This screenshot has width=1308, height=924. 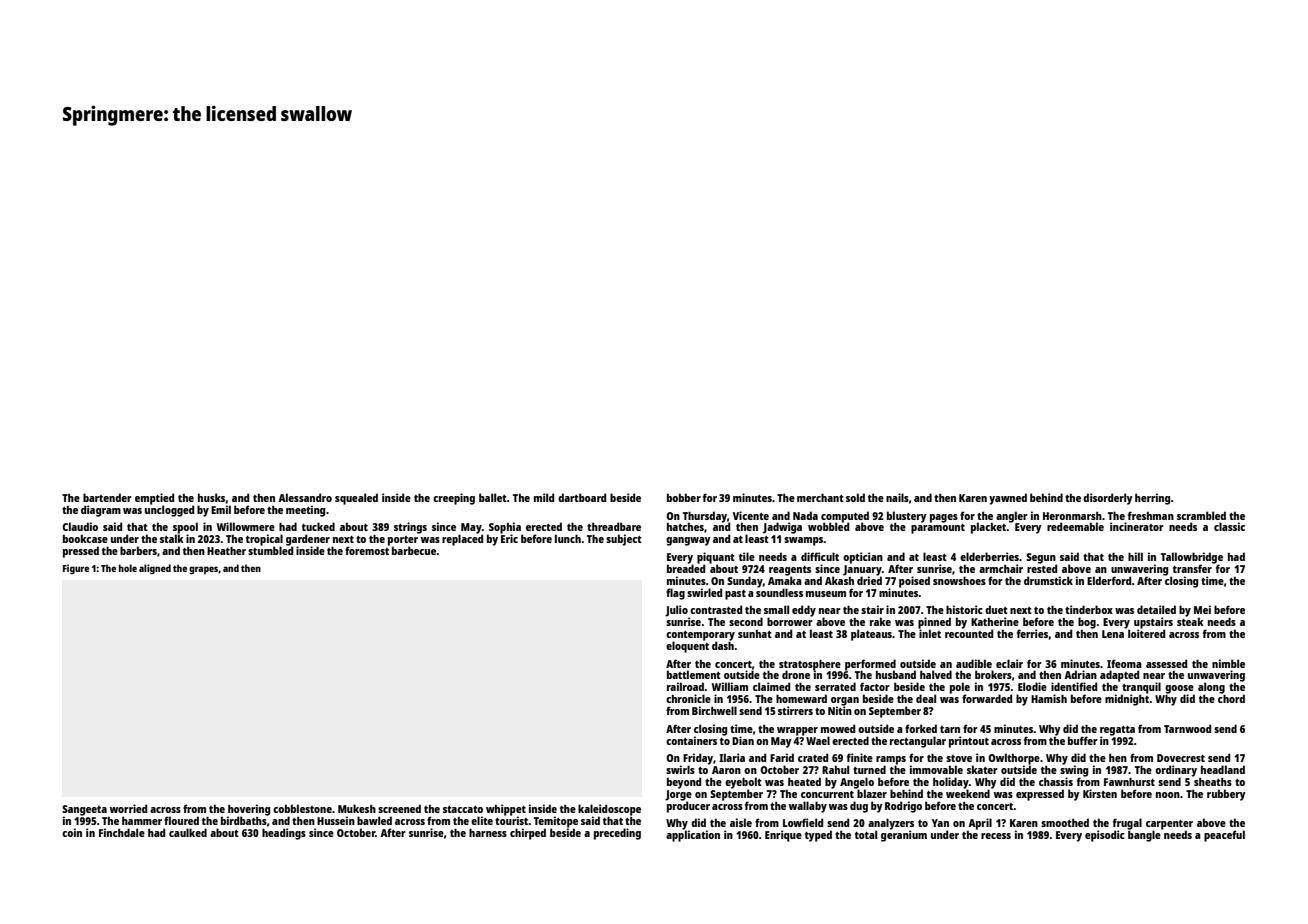 I want to click on chronicle, so click(x=688, y=698).
